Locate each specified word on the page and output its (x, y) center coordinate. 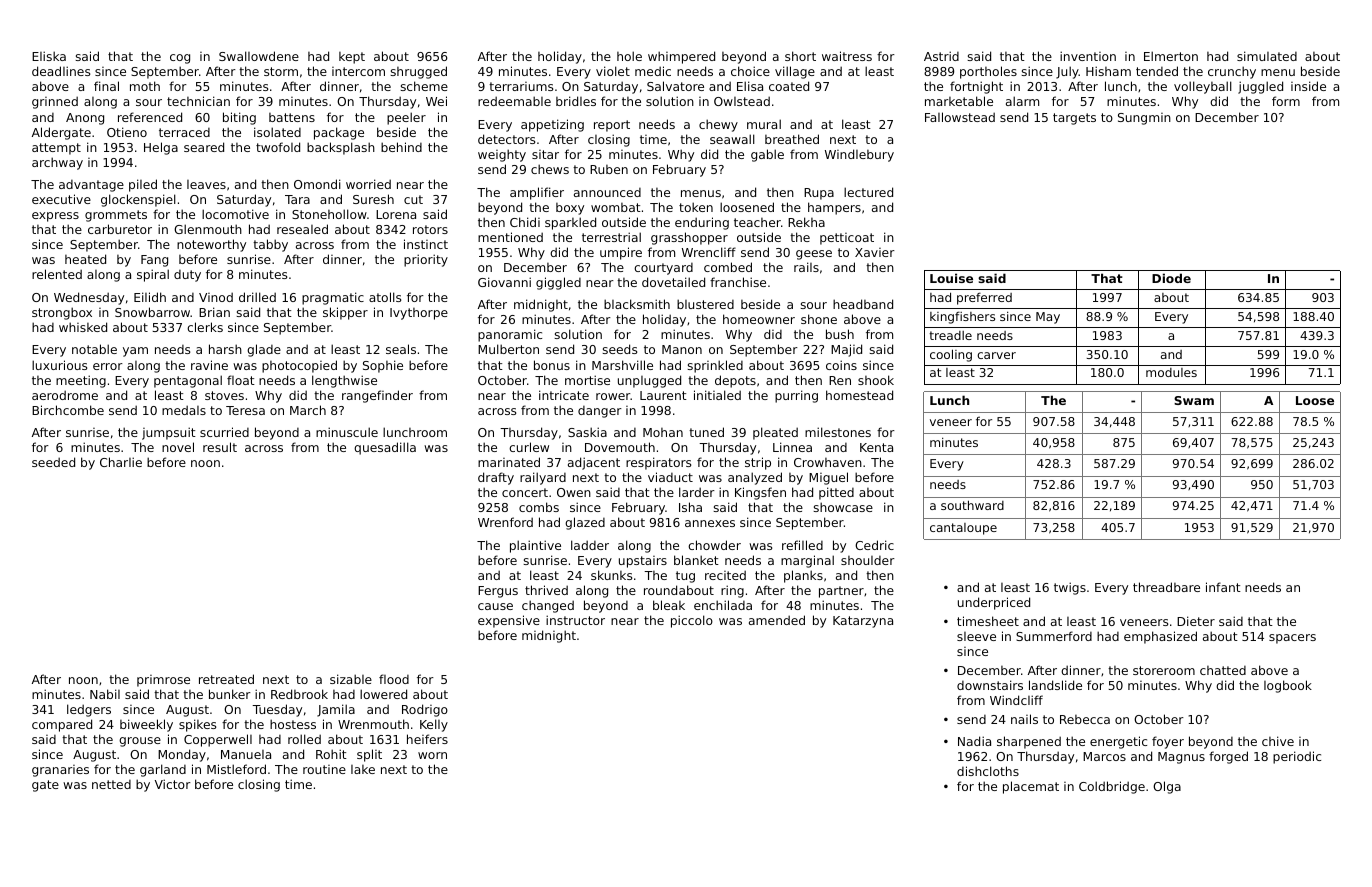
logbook (1288, 686)
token (696, 207)
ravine (209, 365)
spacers (1292, 639)
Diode (1171, 278)
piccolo (692, 621)
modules (1171, 372)
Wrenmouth (373, 724)
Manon (682, 349)
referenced (150, 117)
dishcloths (988, 771)
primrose (163, 681)
